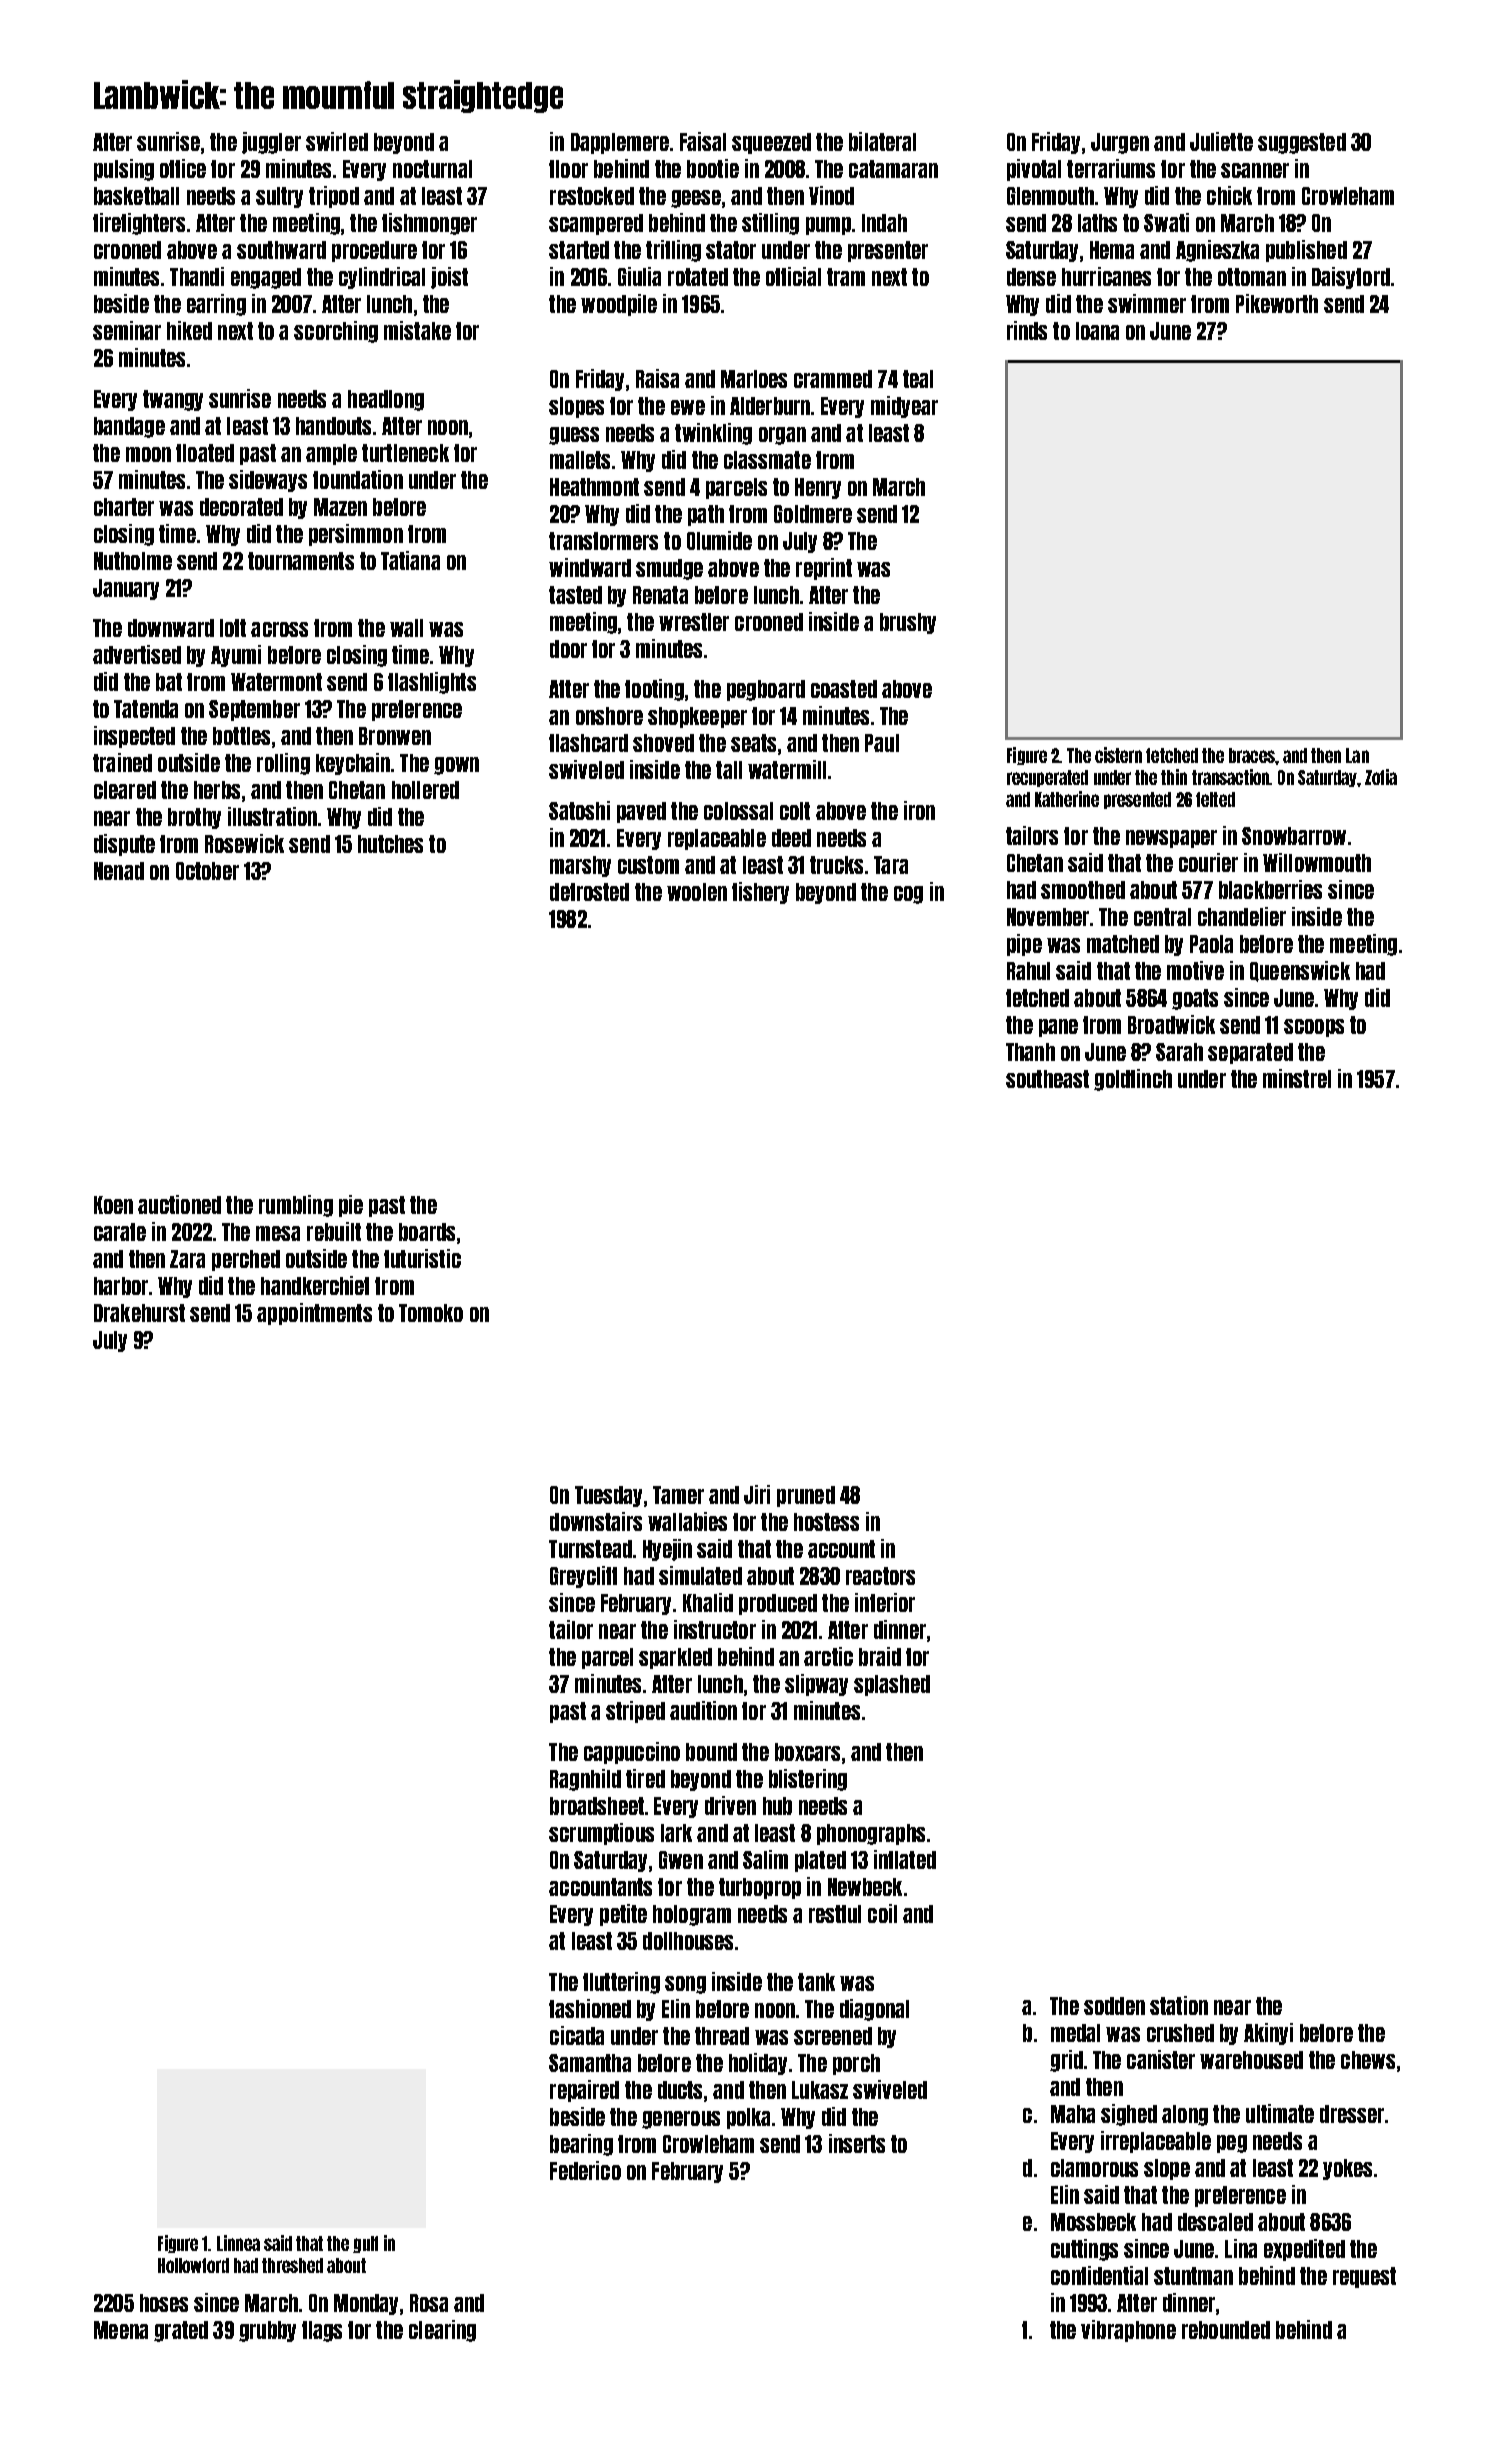 The height and width of the page is (2464, 1496). I want to click on office, so click(183, 168).
